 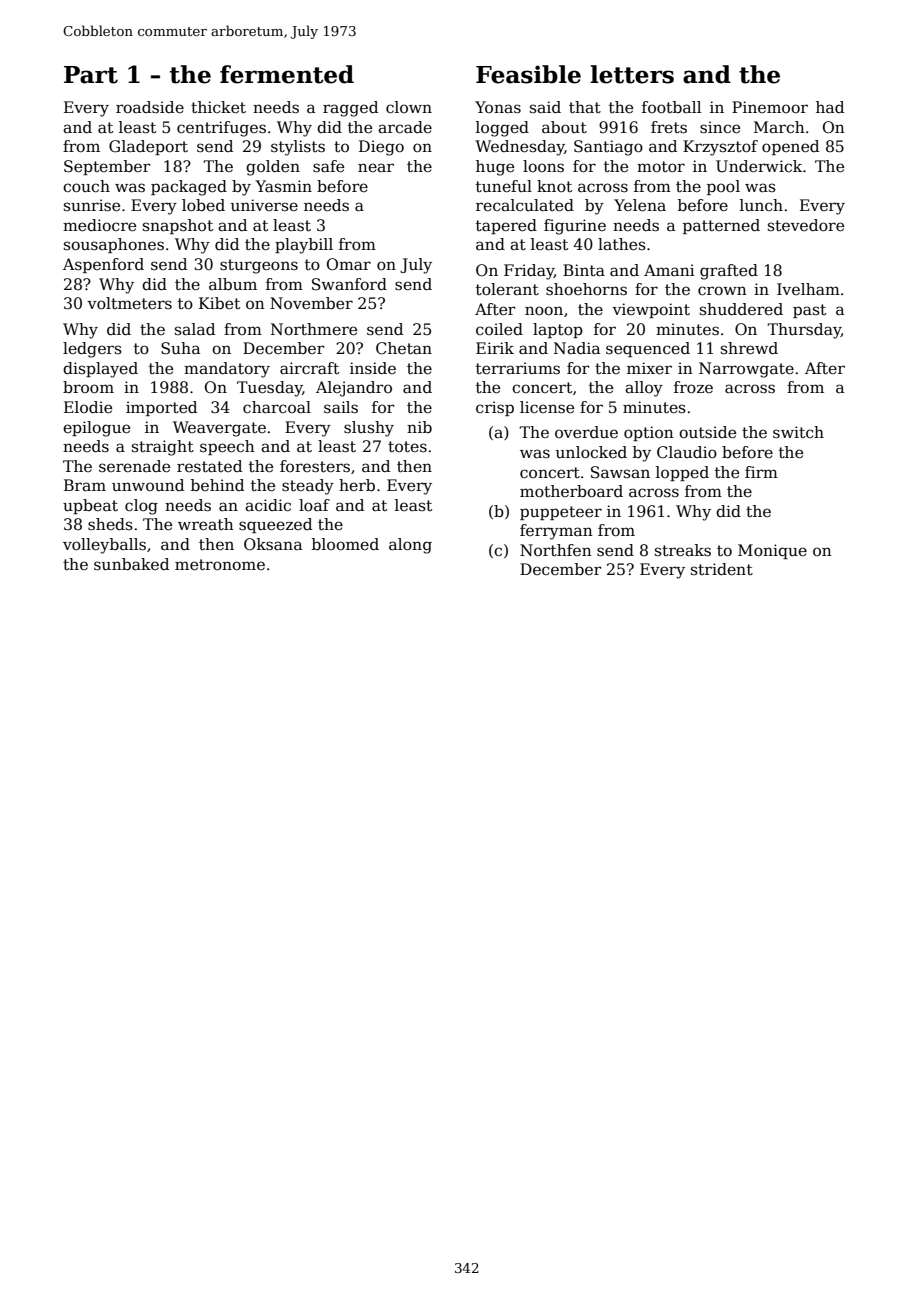 I want to click on Part, so click(x=91, y=75).
